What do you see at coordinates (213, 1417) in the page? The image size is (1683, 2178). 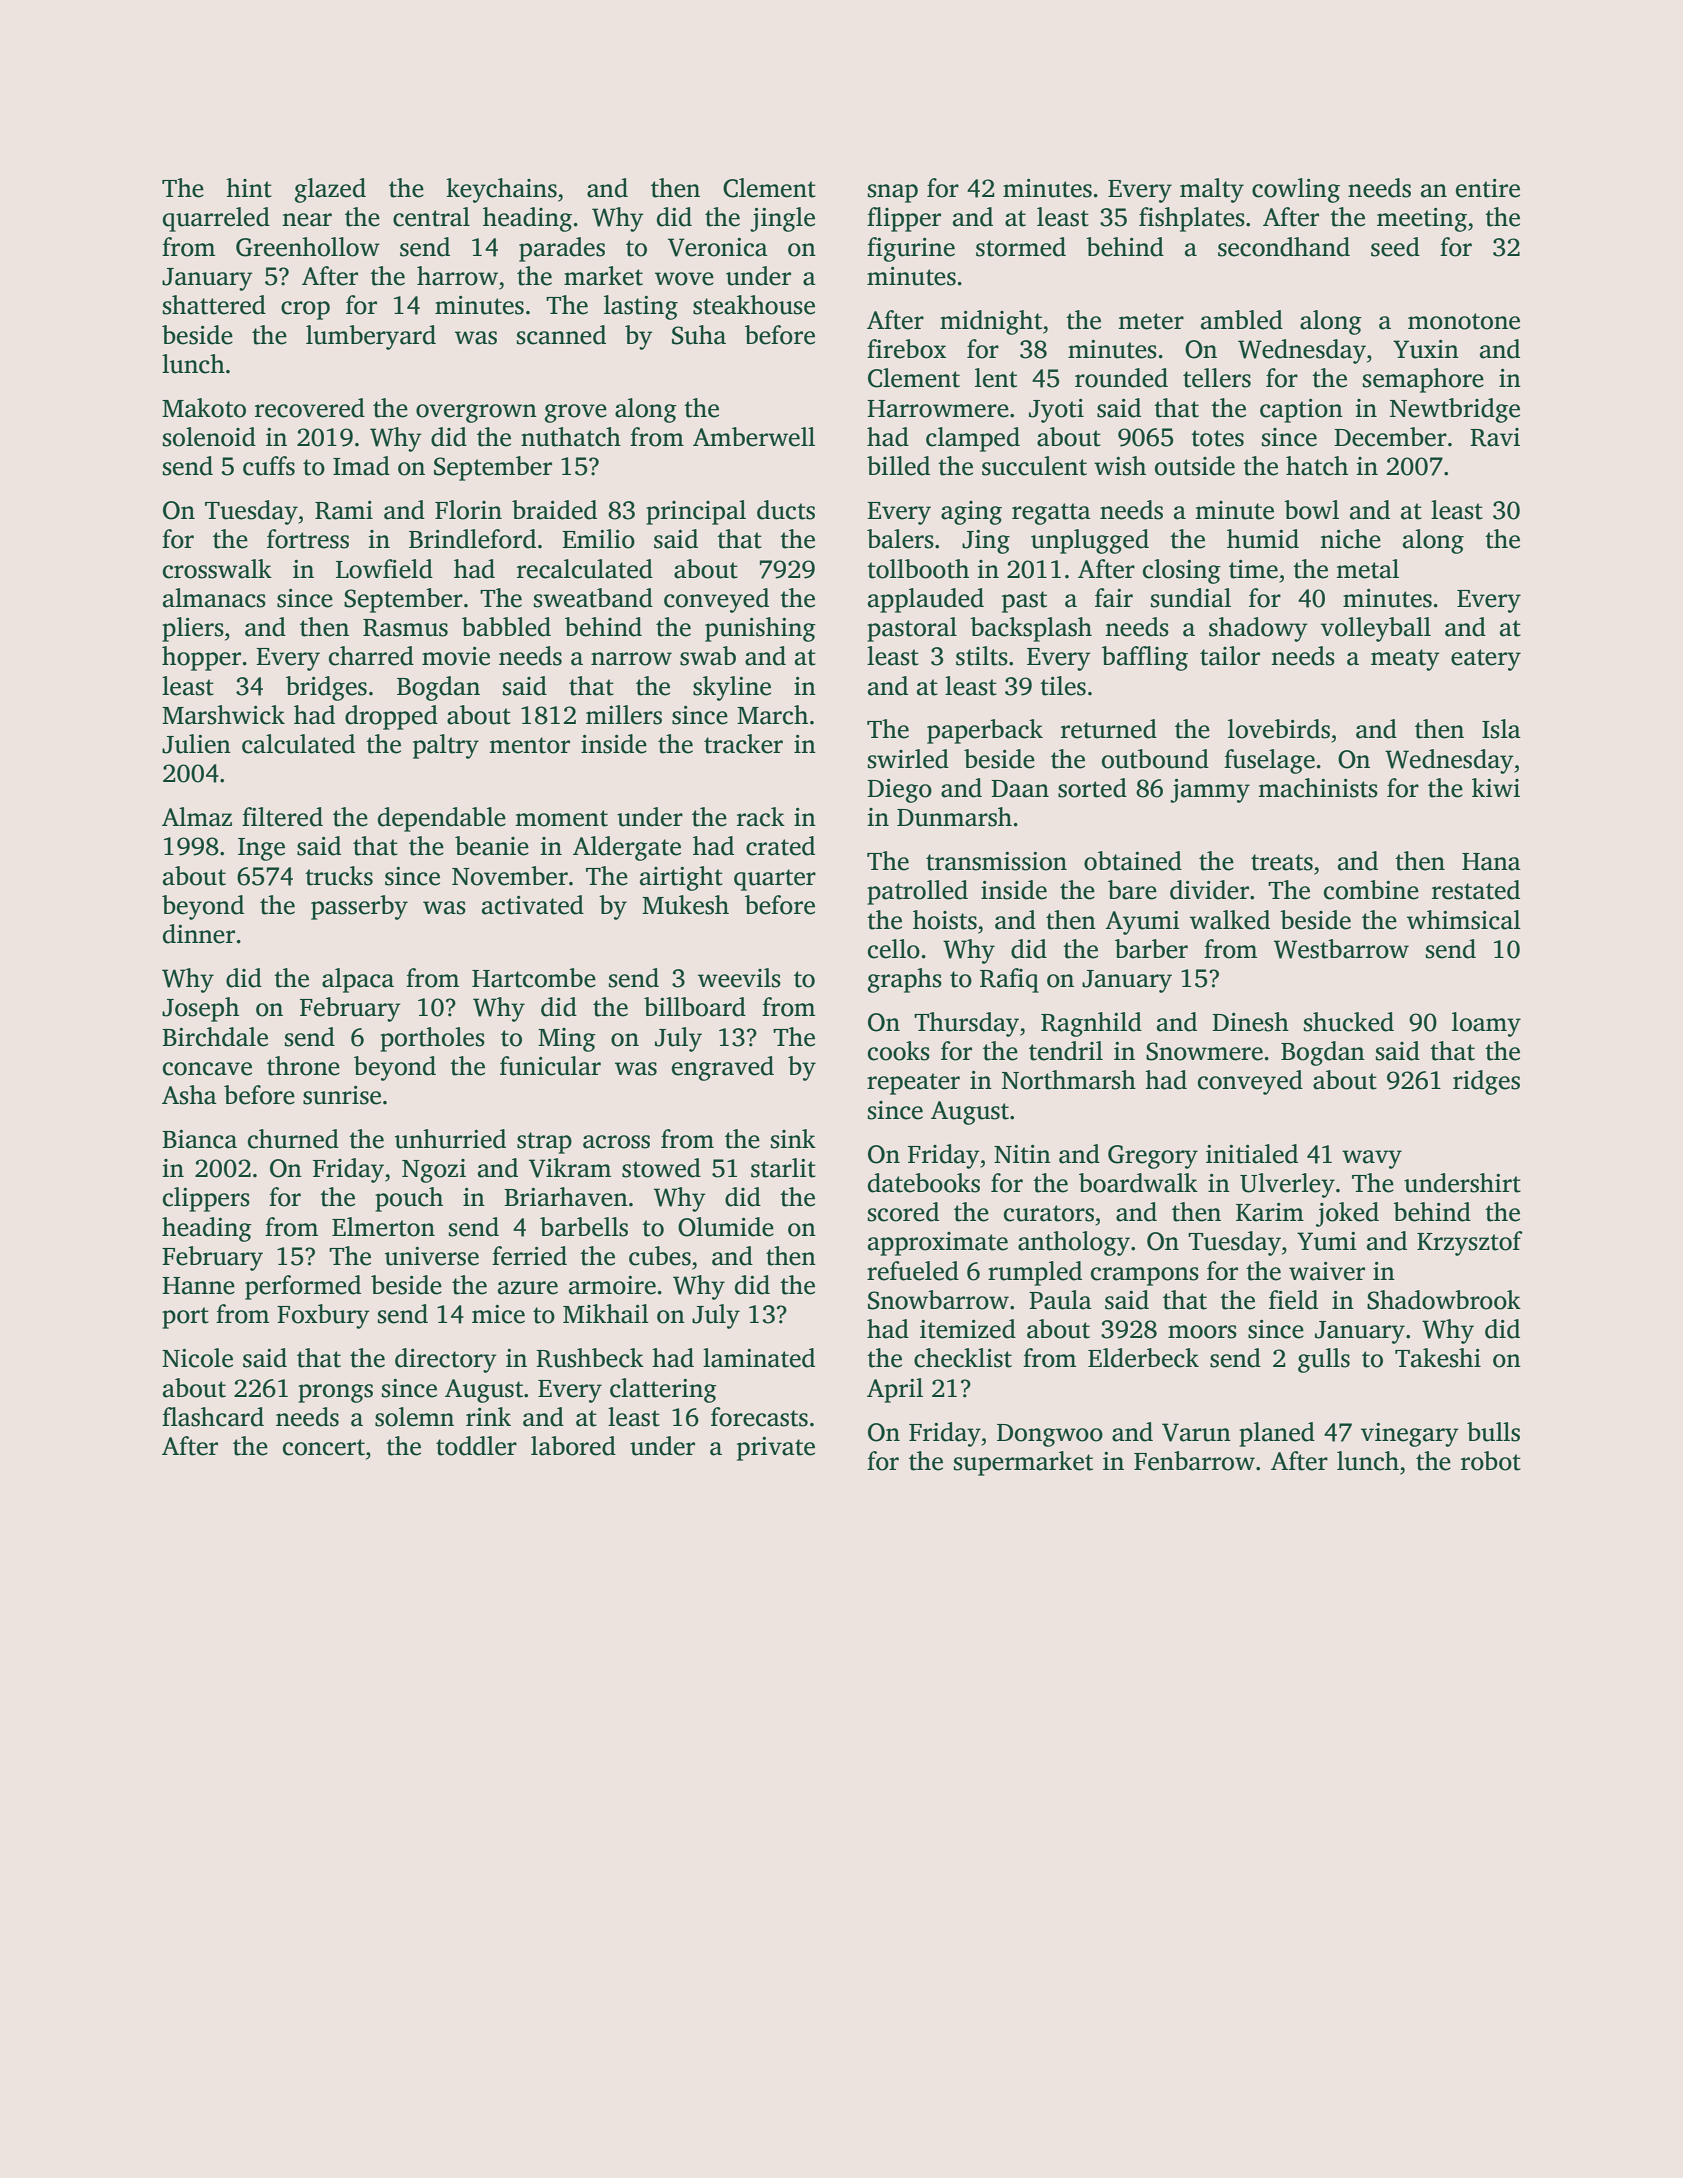 I see `flashcard` at bounding box center [213, 1417].
